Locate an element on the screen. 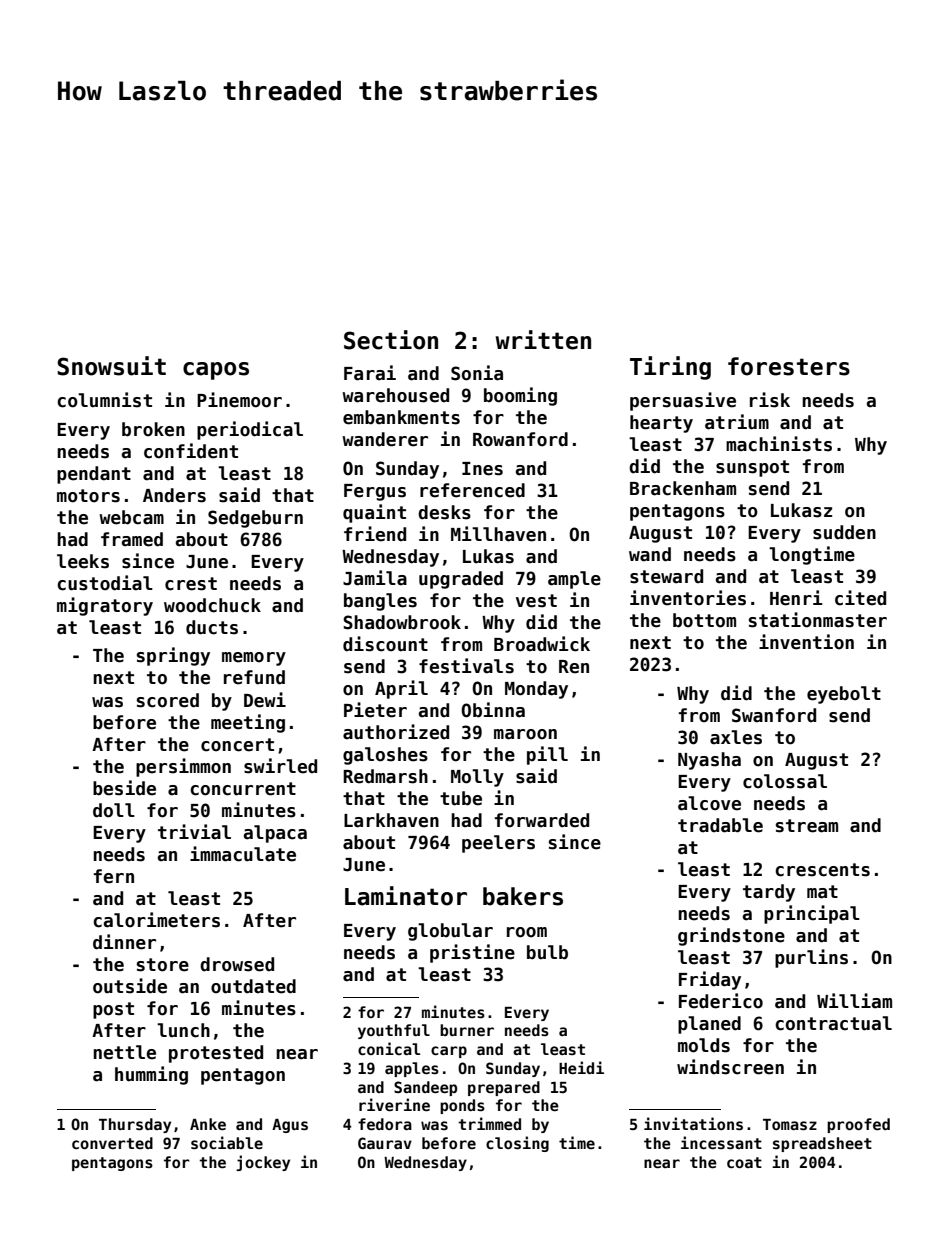 Image resolution: width=952 pixels, height=1233 pixels. Sedgeburn is located at coordinates (255, 519).
